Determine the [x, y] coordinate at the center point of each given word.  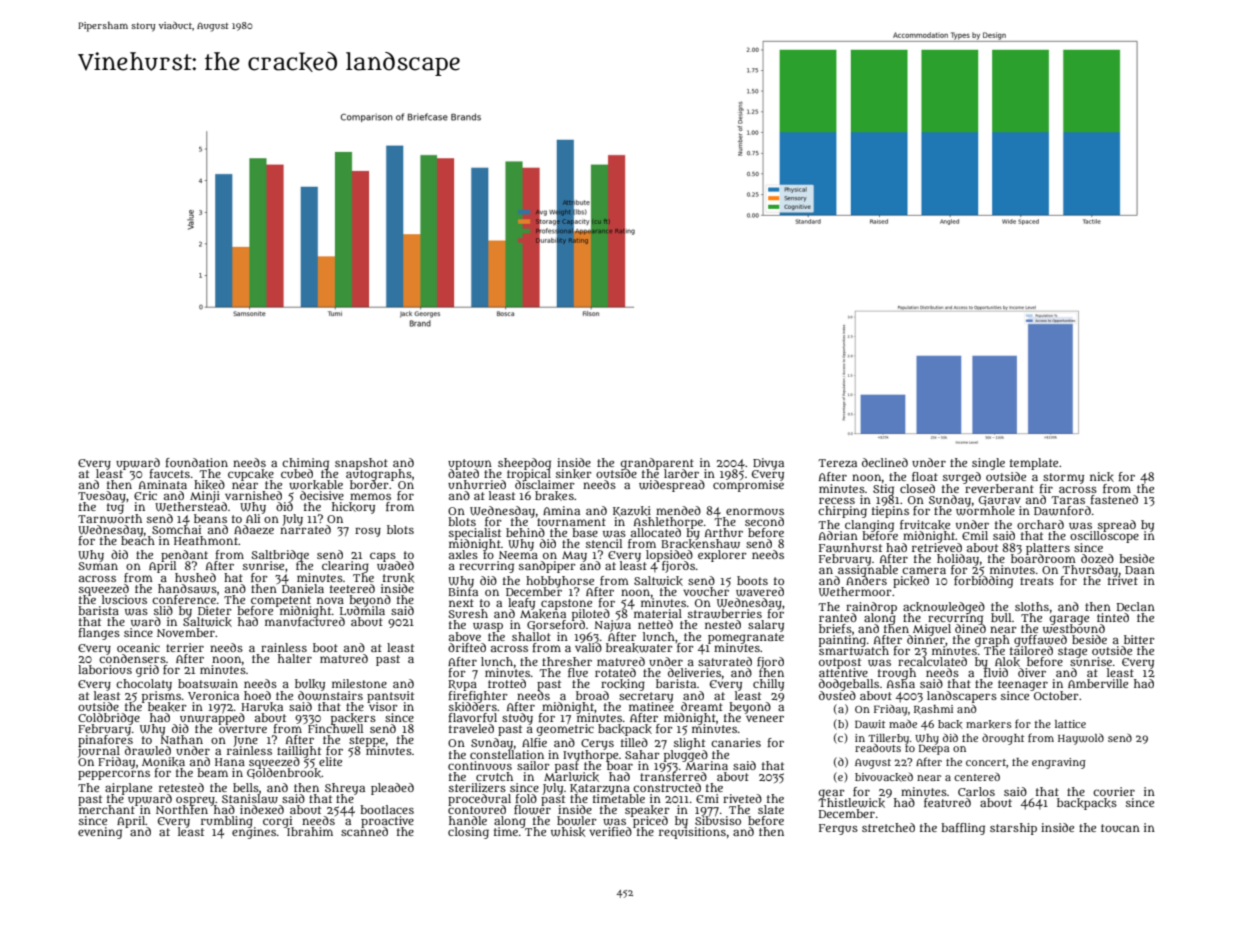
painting [842, 641]
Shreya [345, 789]
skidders [473, 707]
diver [1032, 672]
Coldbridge [109, 719]
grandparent [657, 463]
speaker [647, 811]
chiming [305, 463]
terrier [185, 647]
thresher [567, 661]
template [1034, 464]
